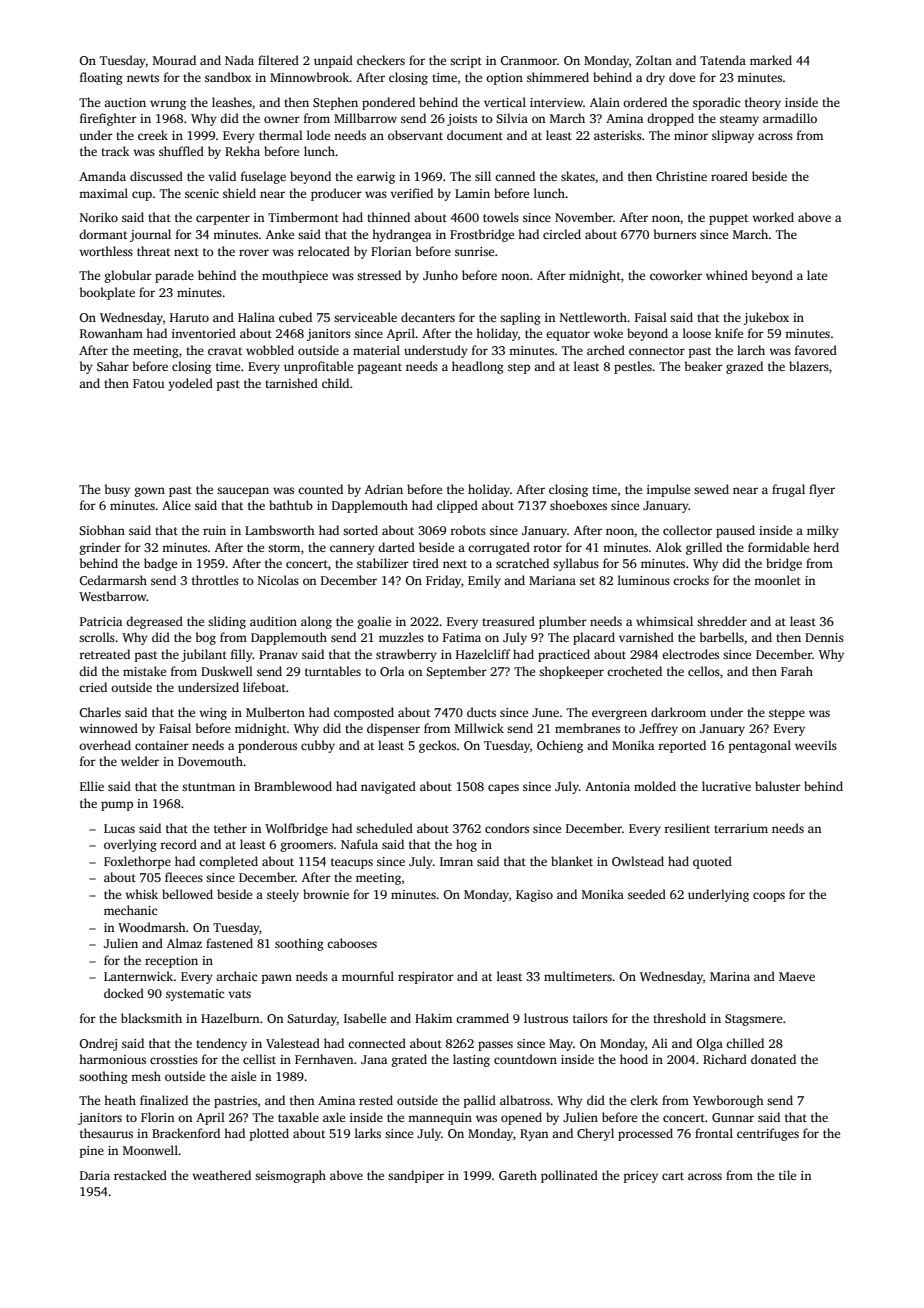 This screenshot has width=924, height=1308. I want to click on verified, so click(411, 193).
